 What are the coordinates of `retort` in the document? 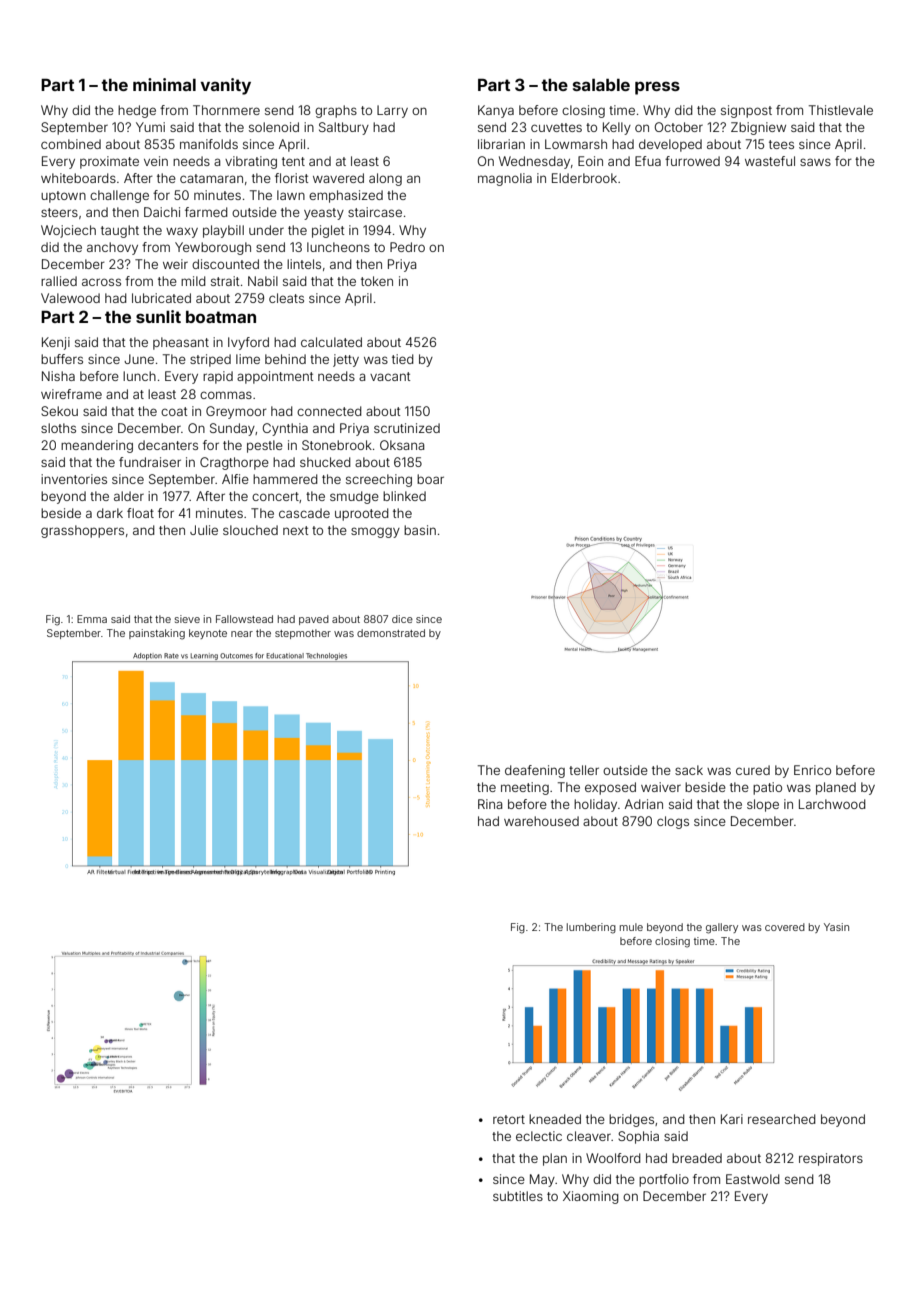 It's located at (509, 1119).
